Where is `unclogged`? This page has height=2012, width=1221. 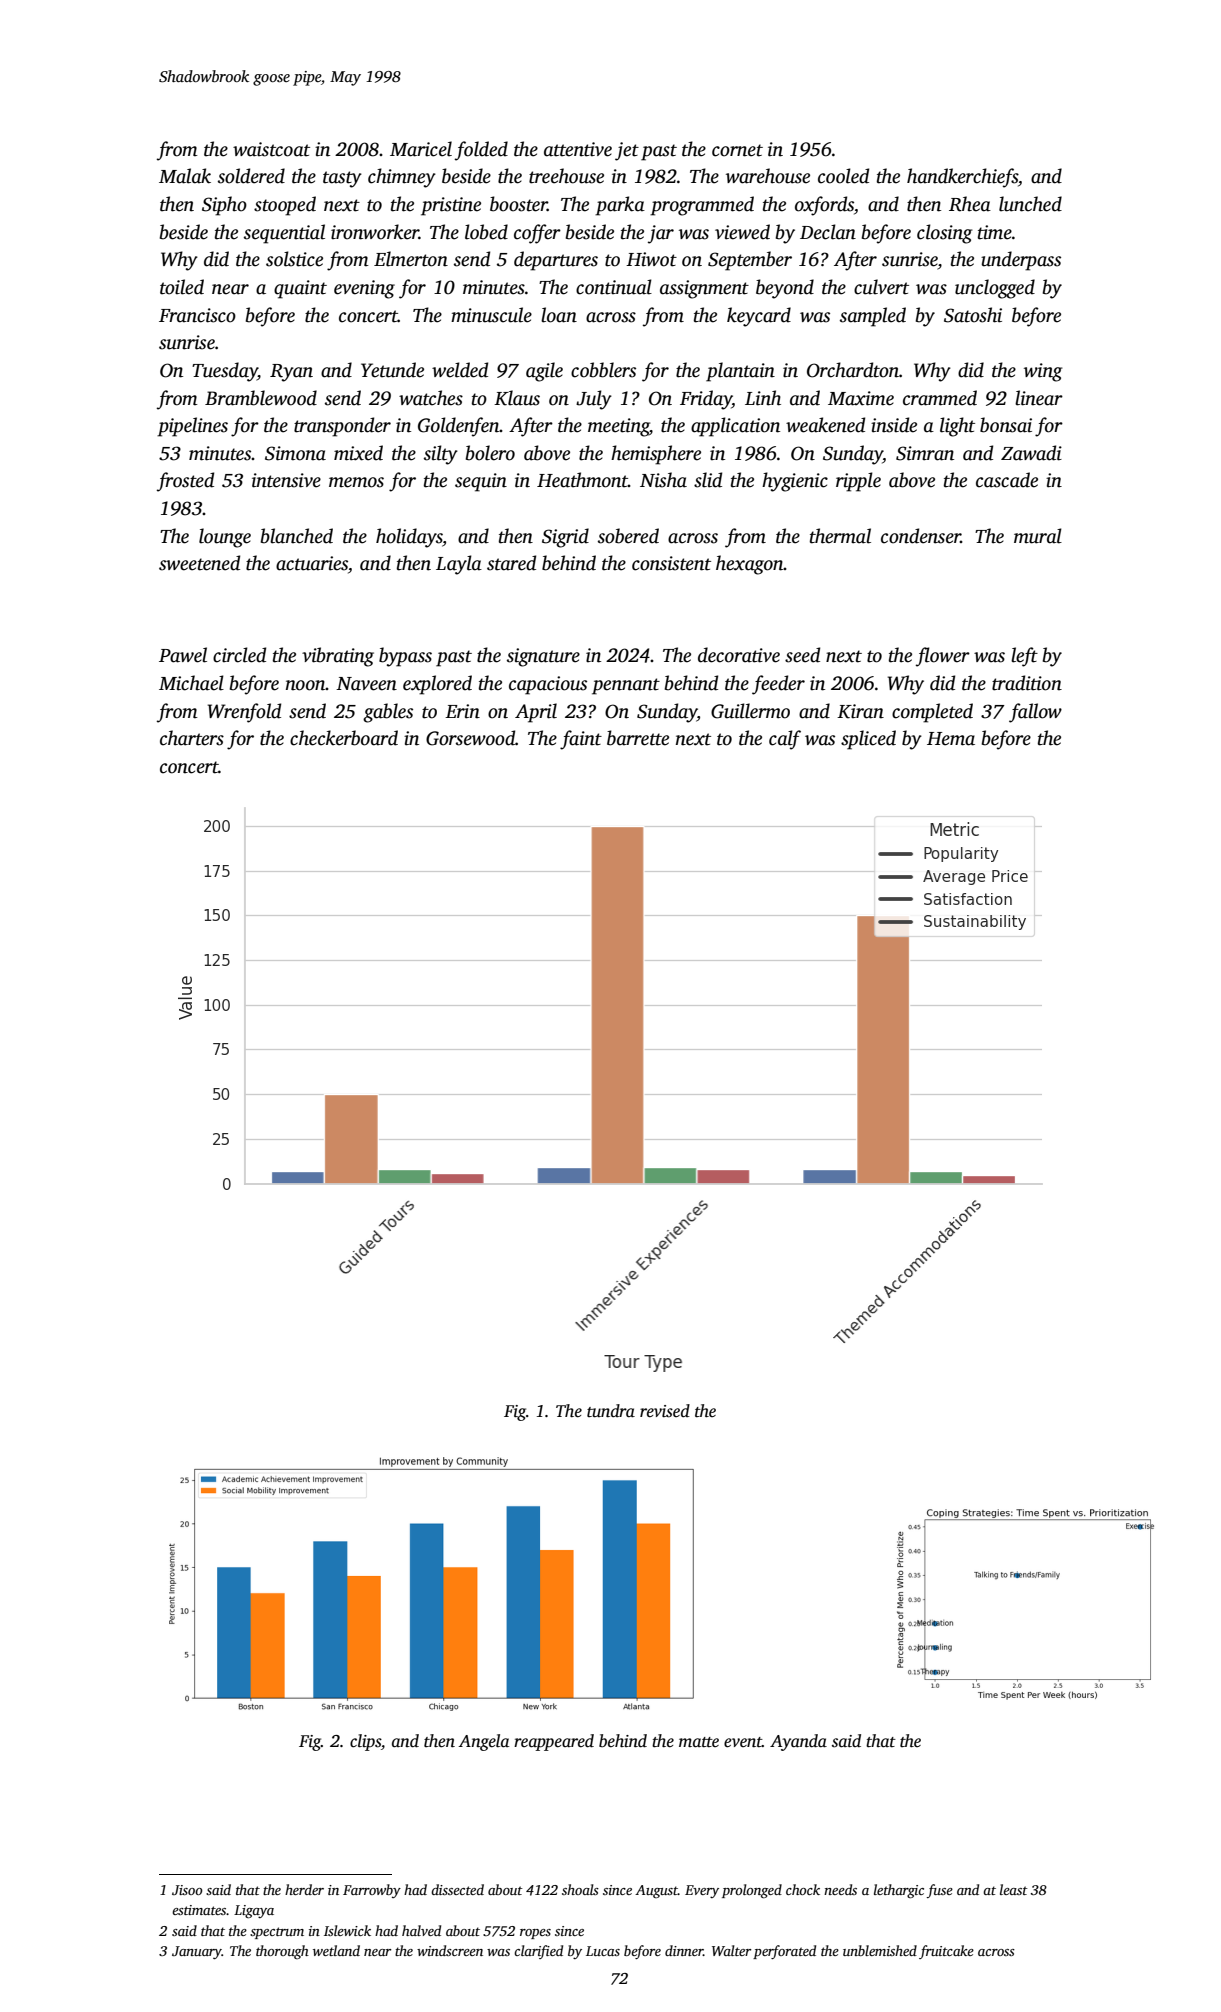
unclogged is located at coordinates (995, 289).
